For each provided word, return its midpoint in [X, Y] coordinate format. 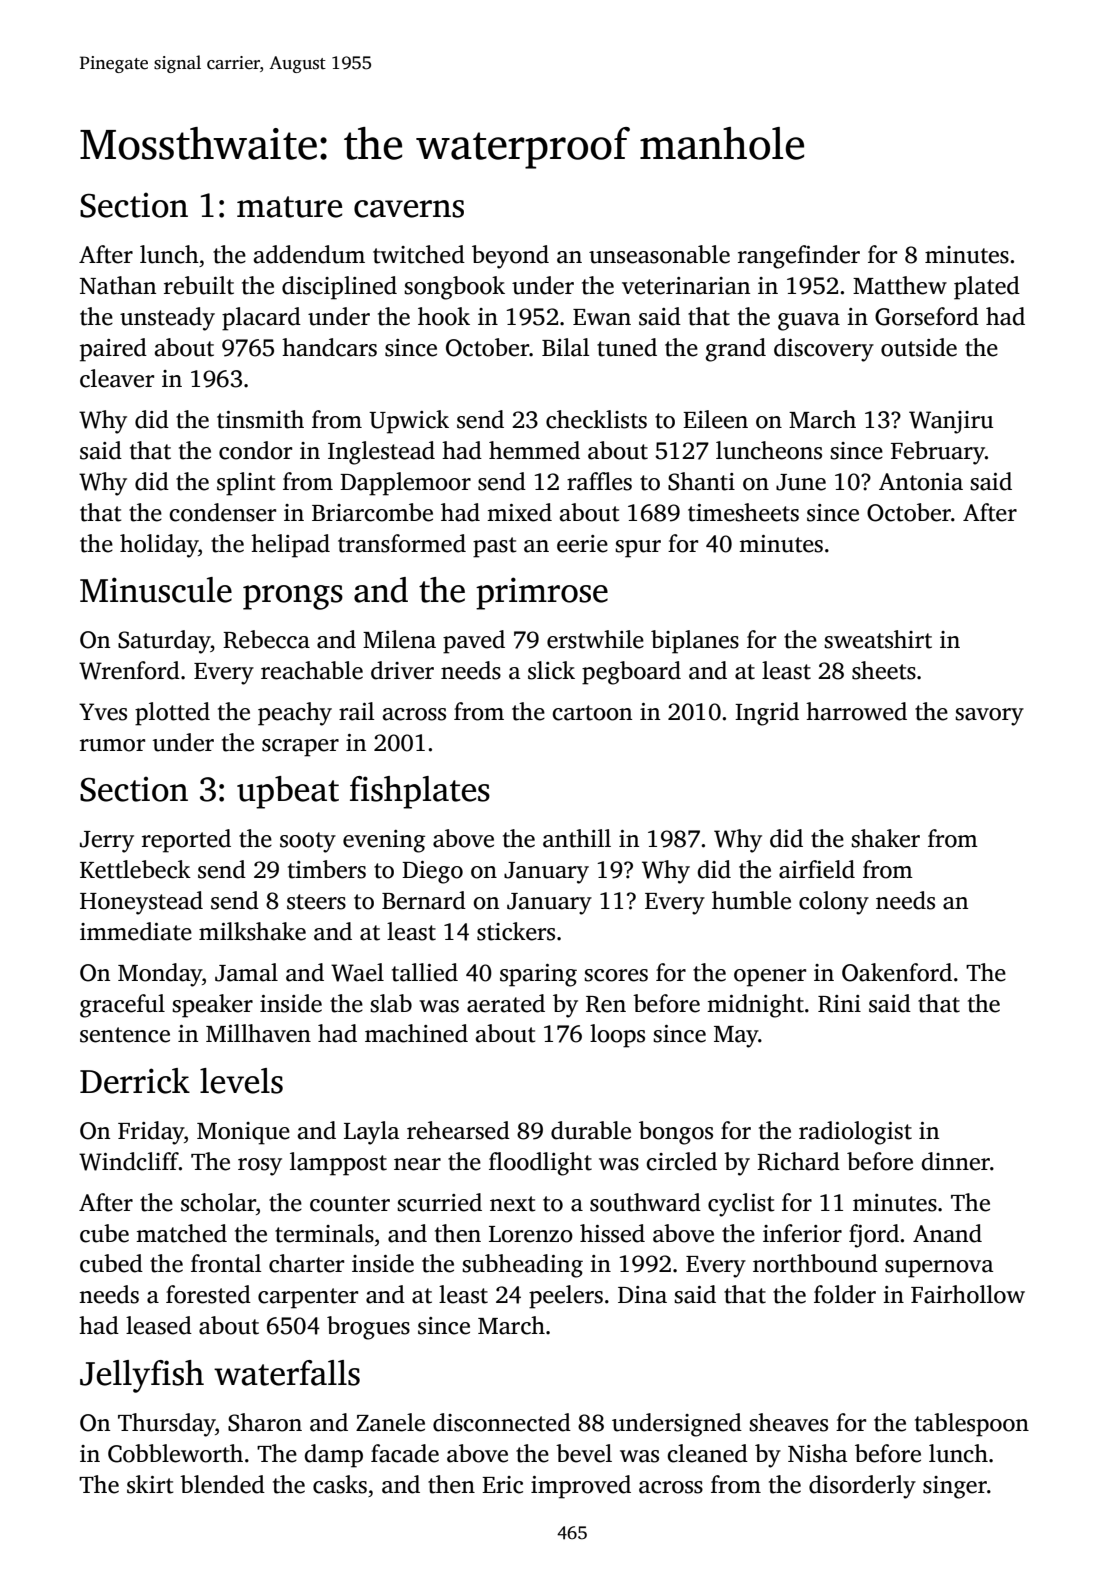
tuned [627, 347]
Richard [798, 1161]
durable [591, 1130]
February [938, 453]
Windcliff [129, 1161]
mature [289, 207]
